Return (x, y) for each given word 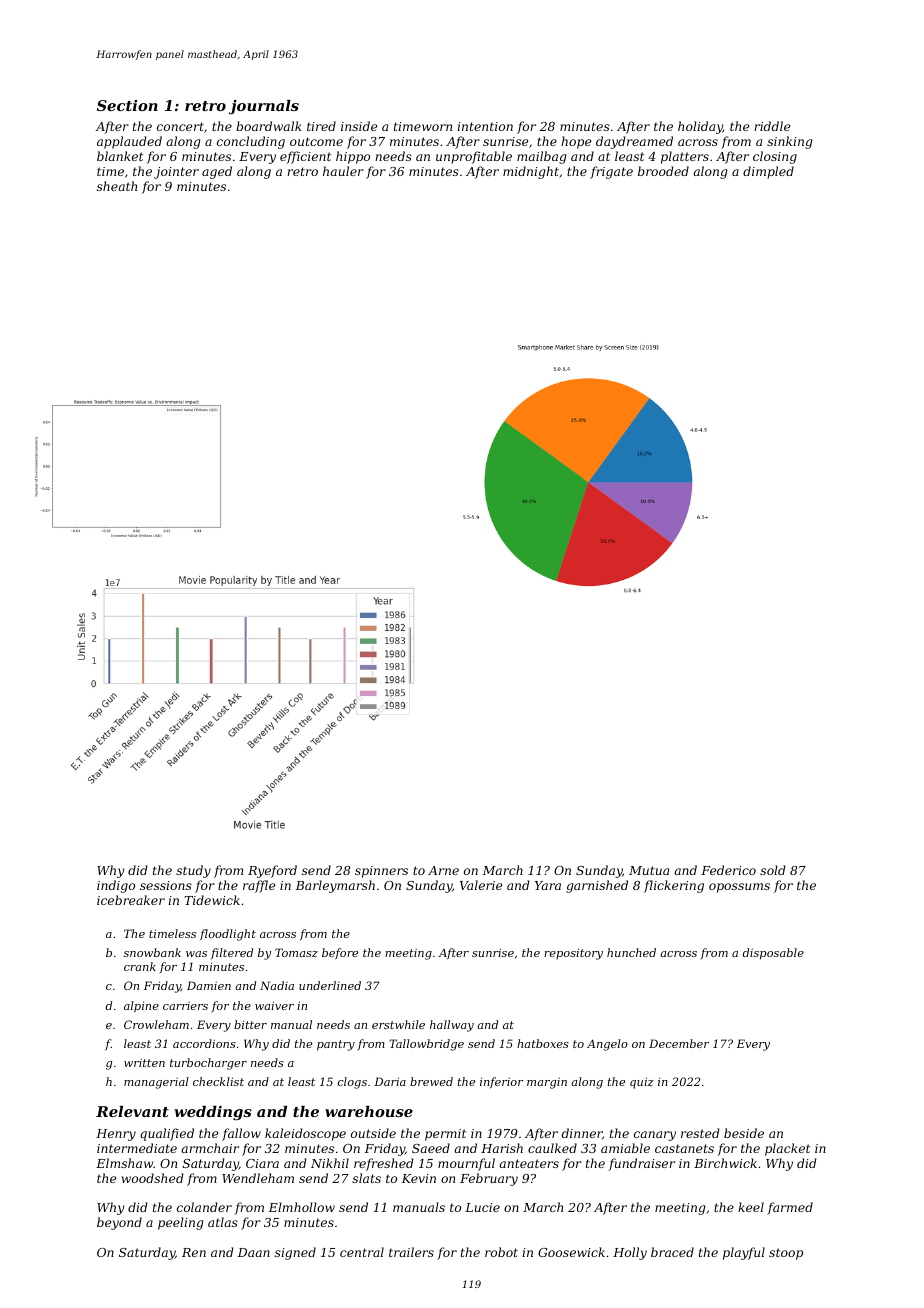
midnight (531, 172)
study (193, 871)
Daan (254, 1252)
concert (180, 126)
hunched (631, 952)
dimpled (768, 172)
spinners (381, 872)
